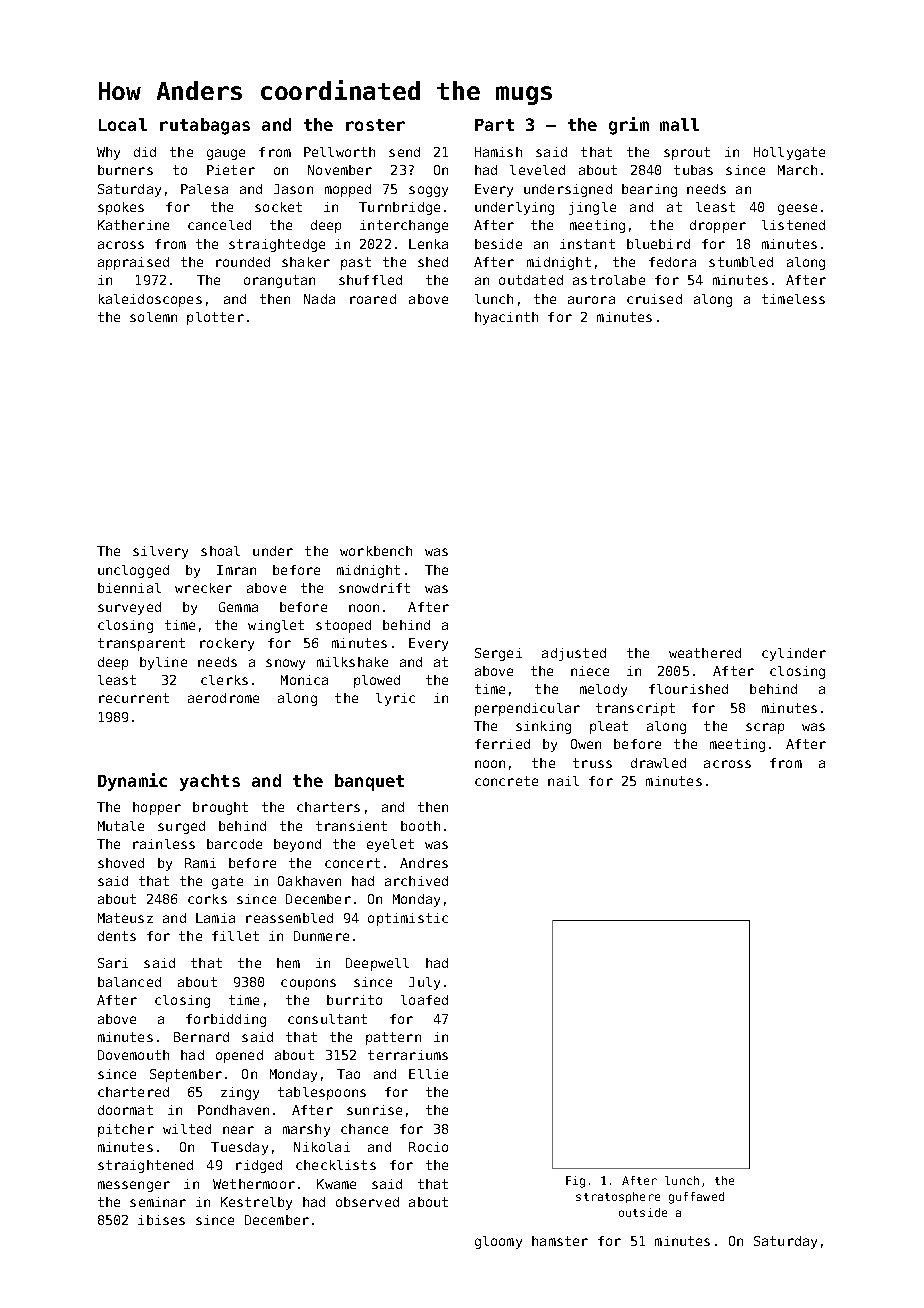 The width and height of the document is (924, 1308). I want to click on Mutale, so click(121, 826).
